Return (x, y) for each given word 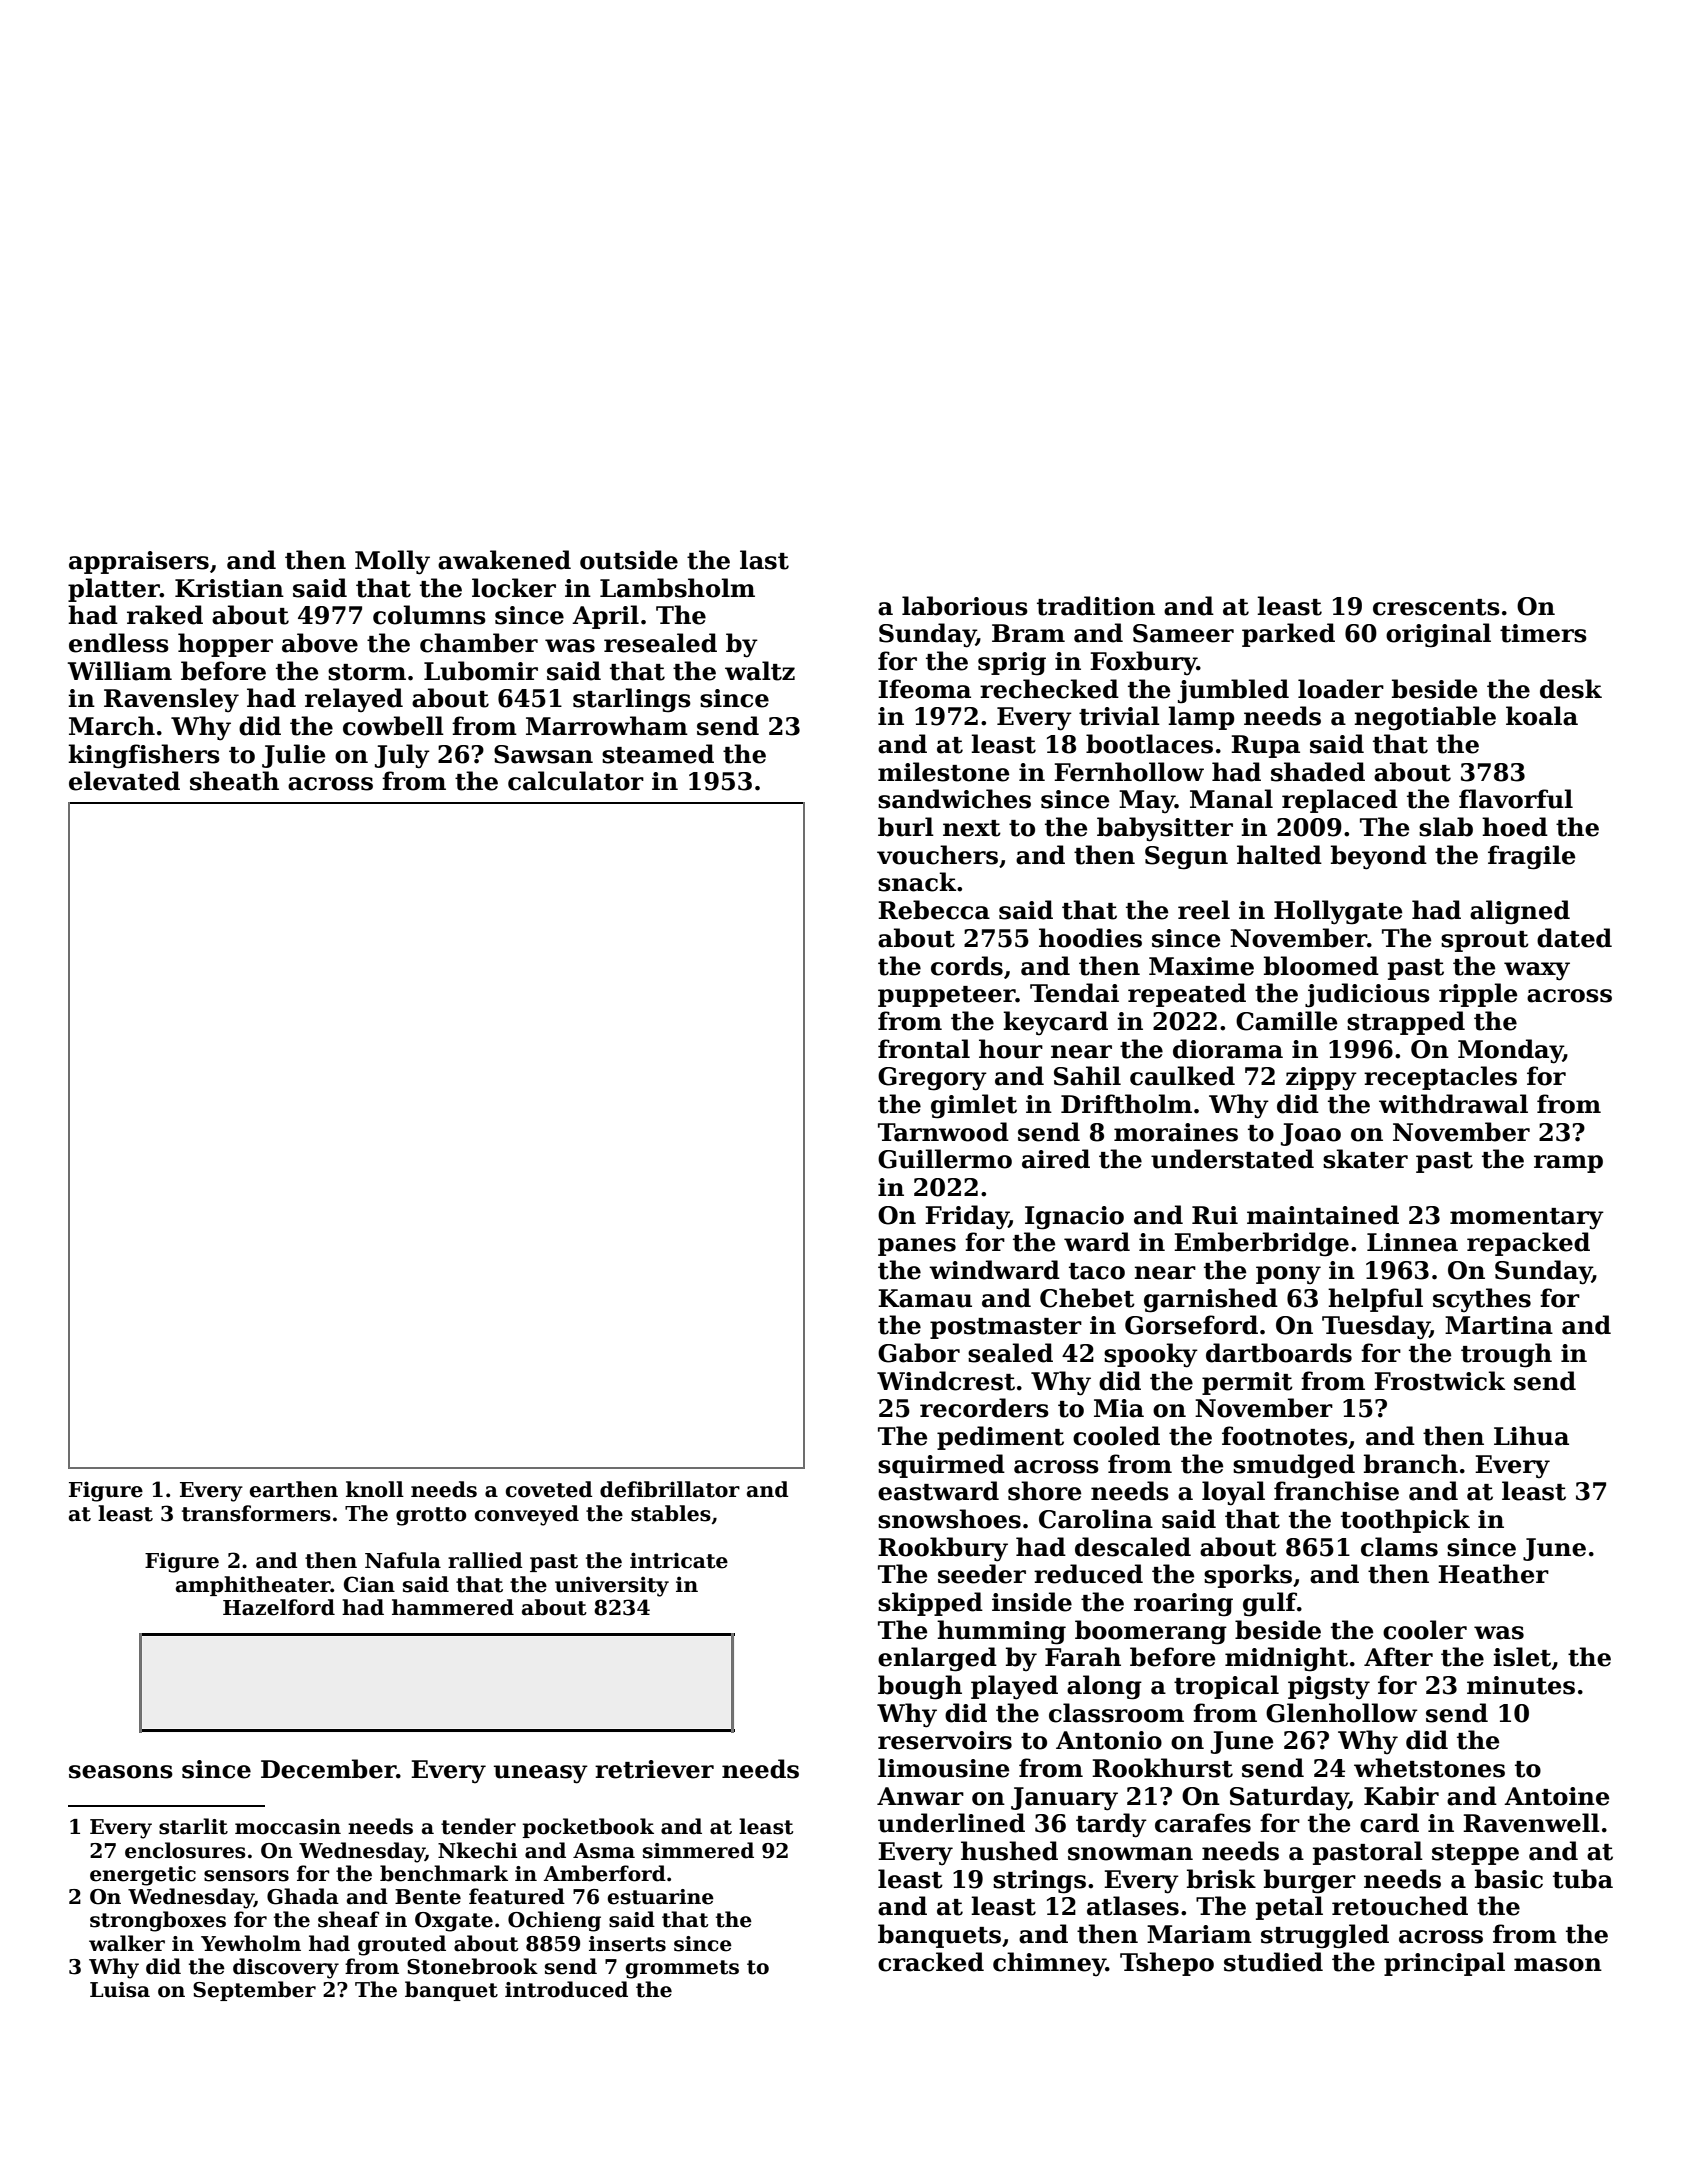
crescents (1436, 607)
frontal (924, 1049)
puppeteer (947, 996)
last (764, 560)
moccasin (288, 1827)
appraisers (139, 562)
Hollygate (1338, 912)
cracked (931, 1962)
